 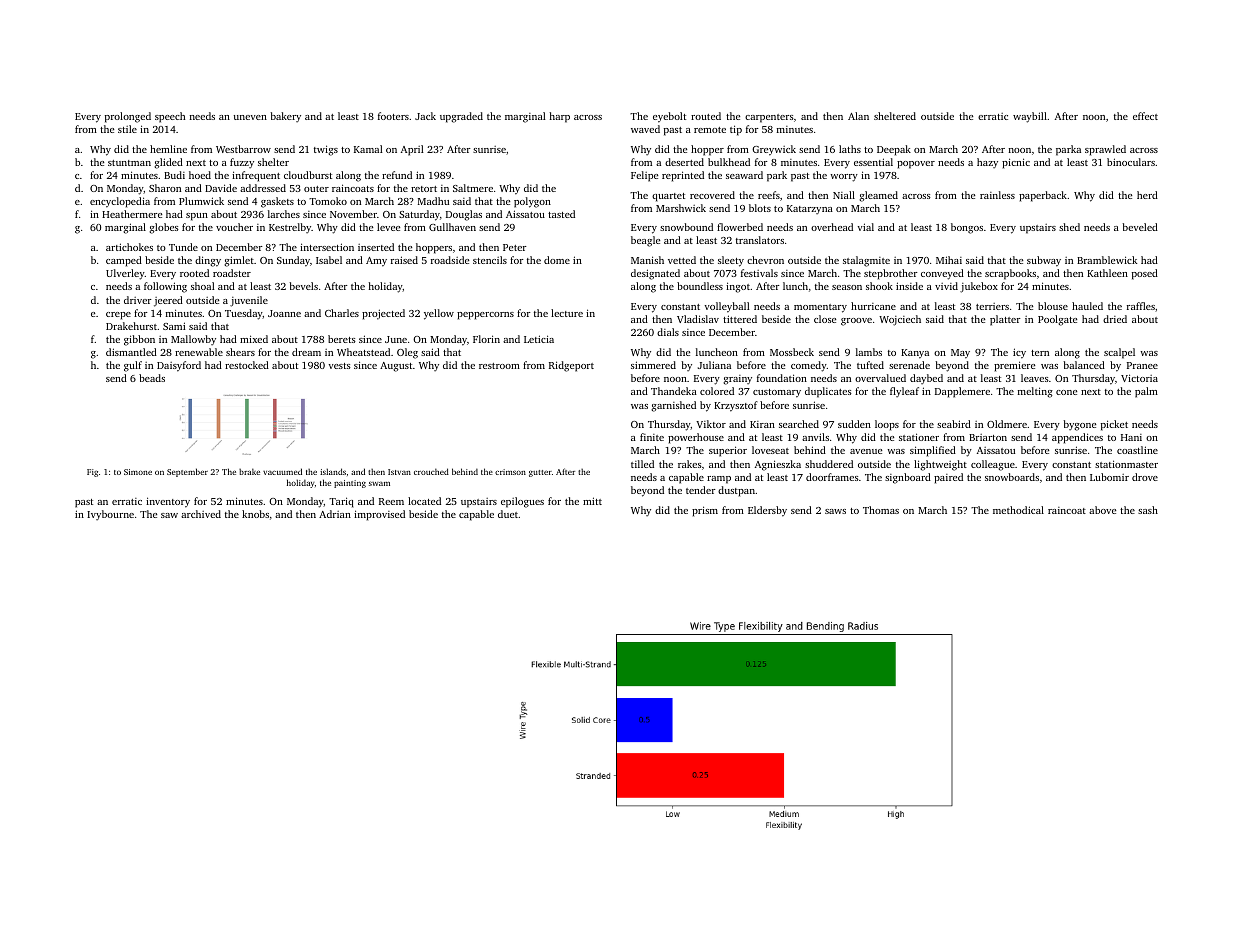 I want to click on polygon, so click(x=532, y=202).
